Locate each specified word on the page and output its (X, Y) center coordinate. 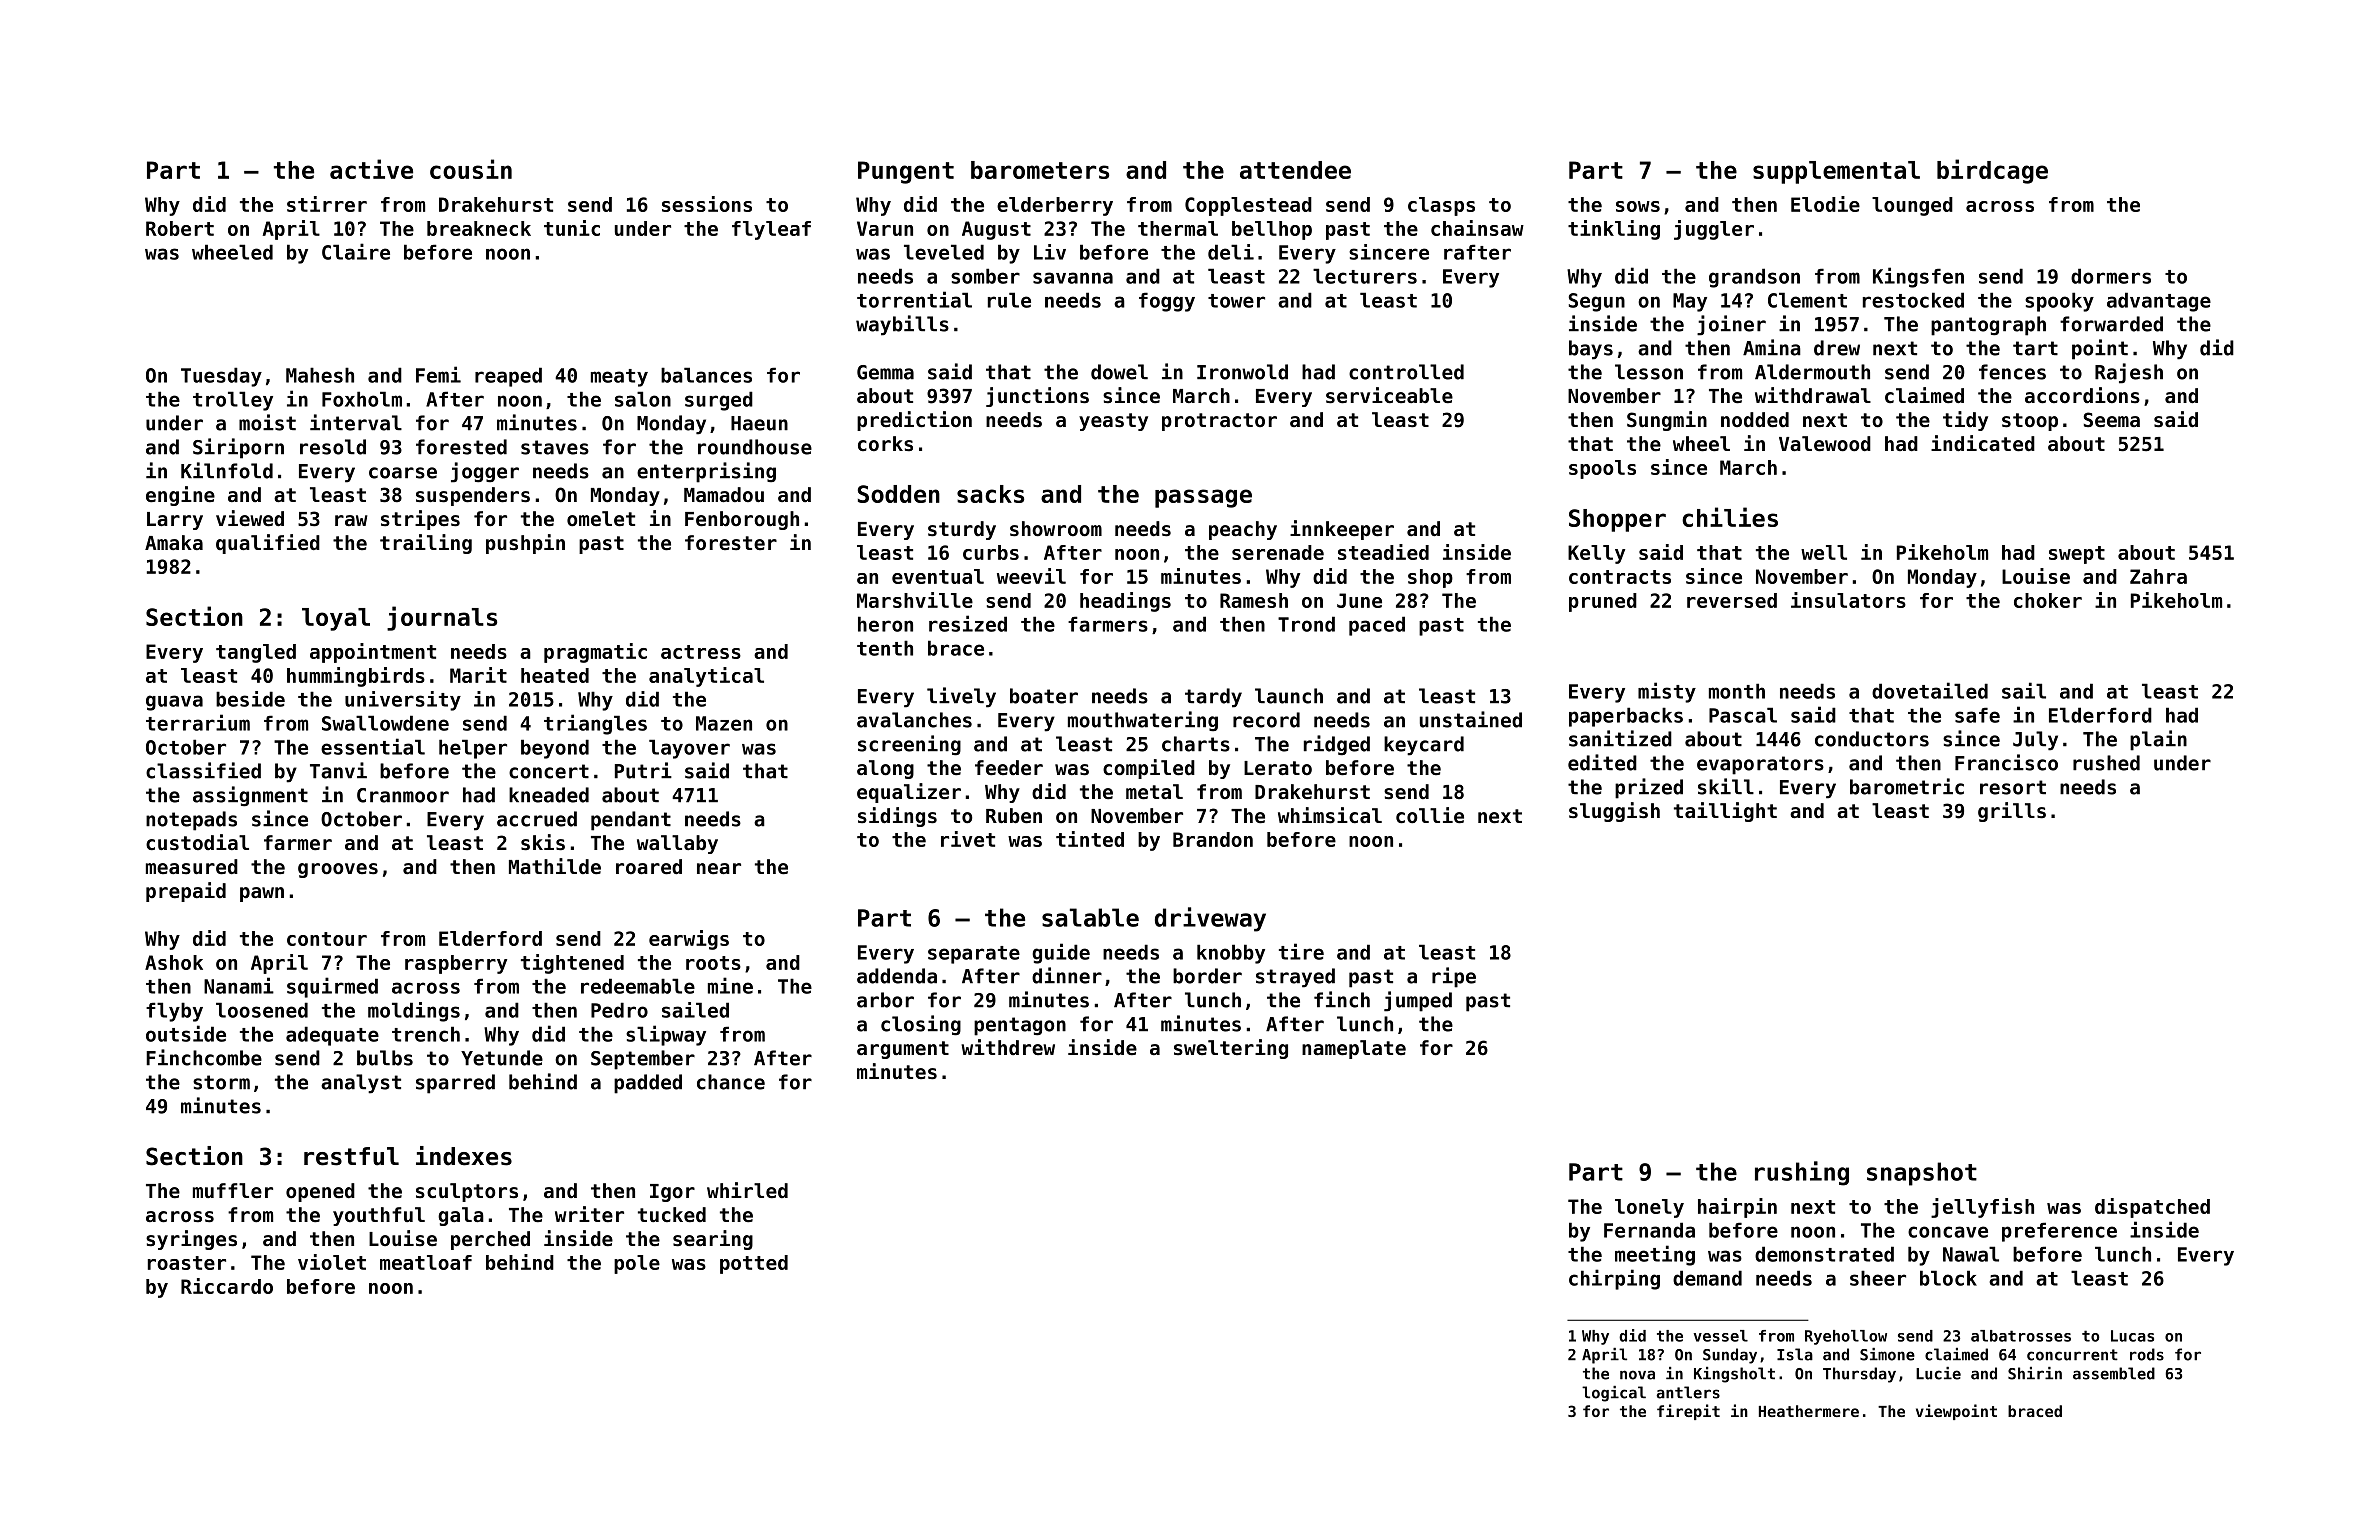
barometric (1907, 786)
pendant (631, 821)
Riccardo (227, 1286)
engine (180, 496)
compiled (1149, 769)
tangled (256, 653)
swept (2077, 555)
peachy (1243, 530)
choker (2048, 600)
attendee (1295, 170)
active (371, 169)
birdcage (1992, 171)
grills (2012, 812)
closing (921, 1025)
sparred (455, 1084)
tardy (1213, 698)
